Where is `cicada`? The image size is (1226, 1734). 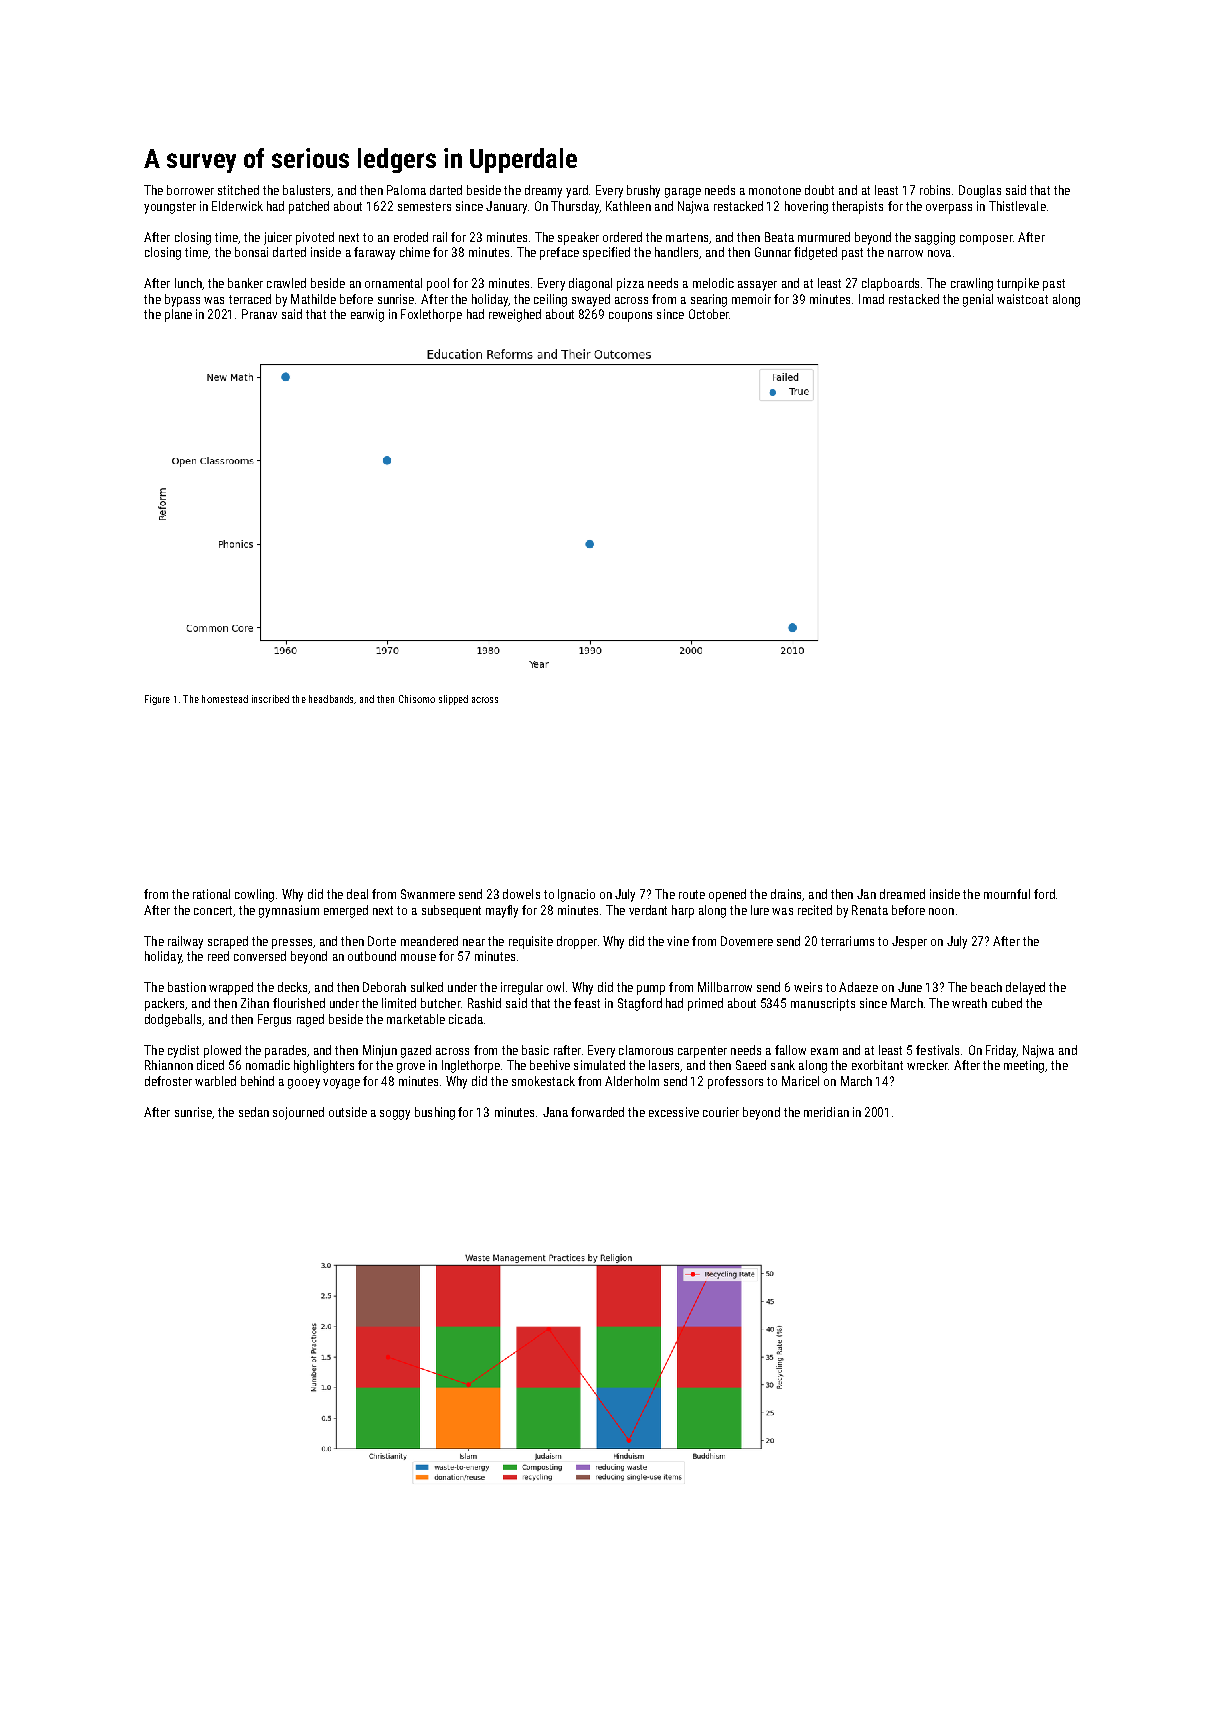 cicada is located at coordinates (466, 1019).
